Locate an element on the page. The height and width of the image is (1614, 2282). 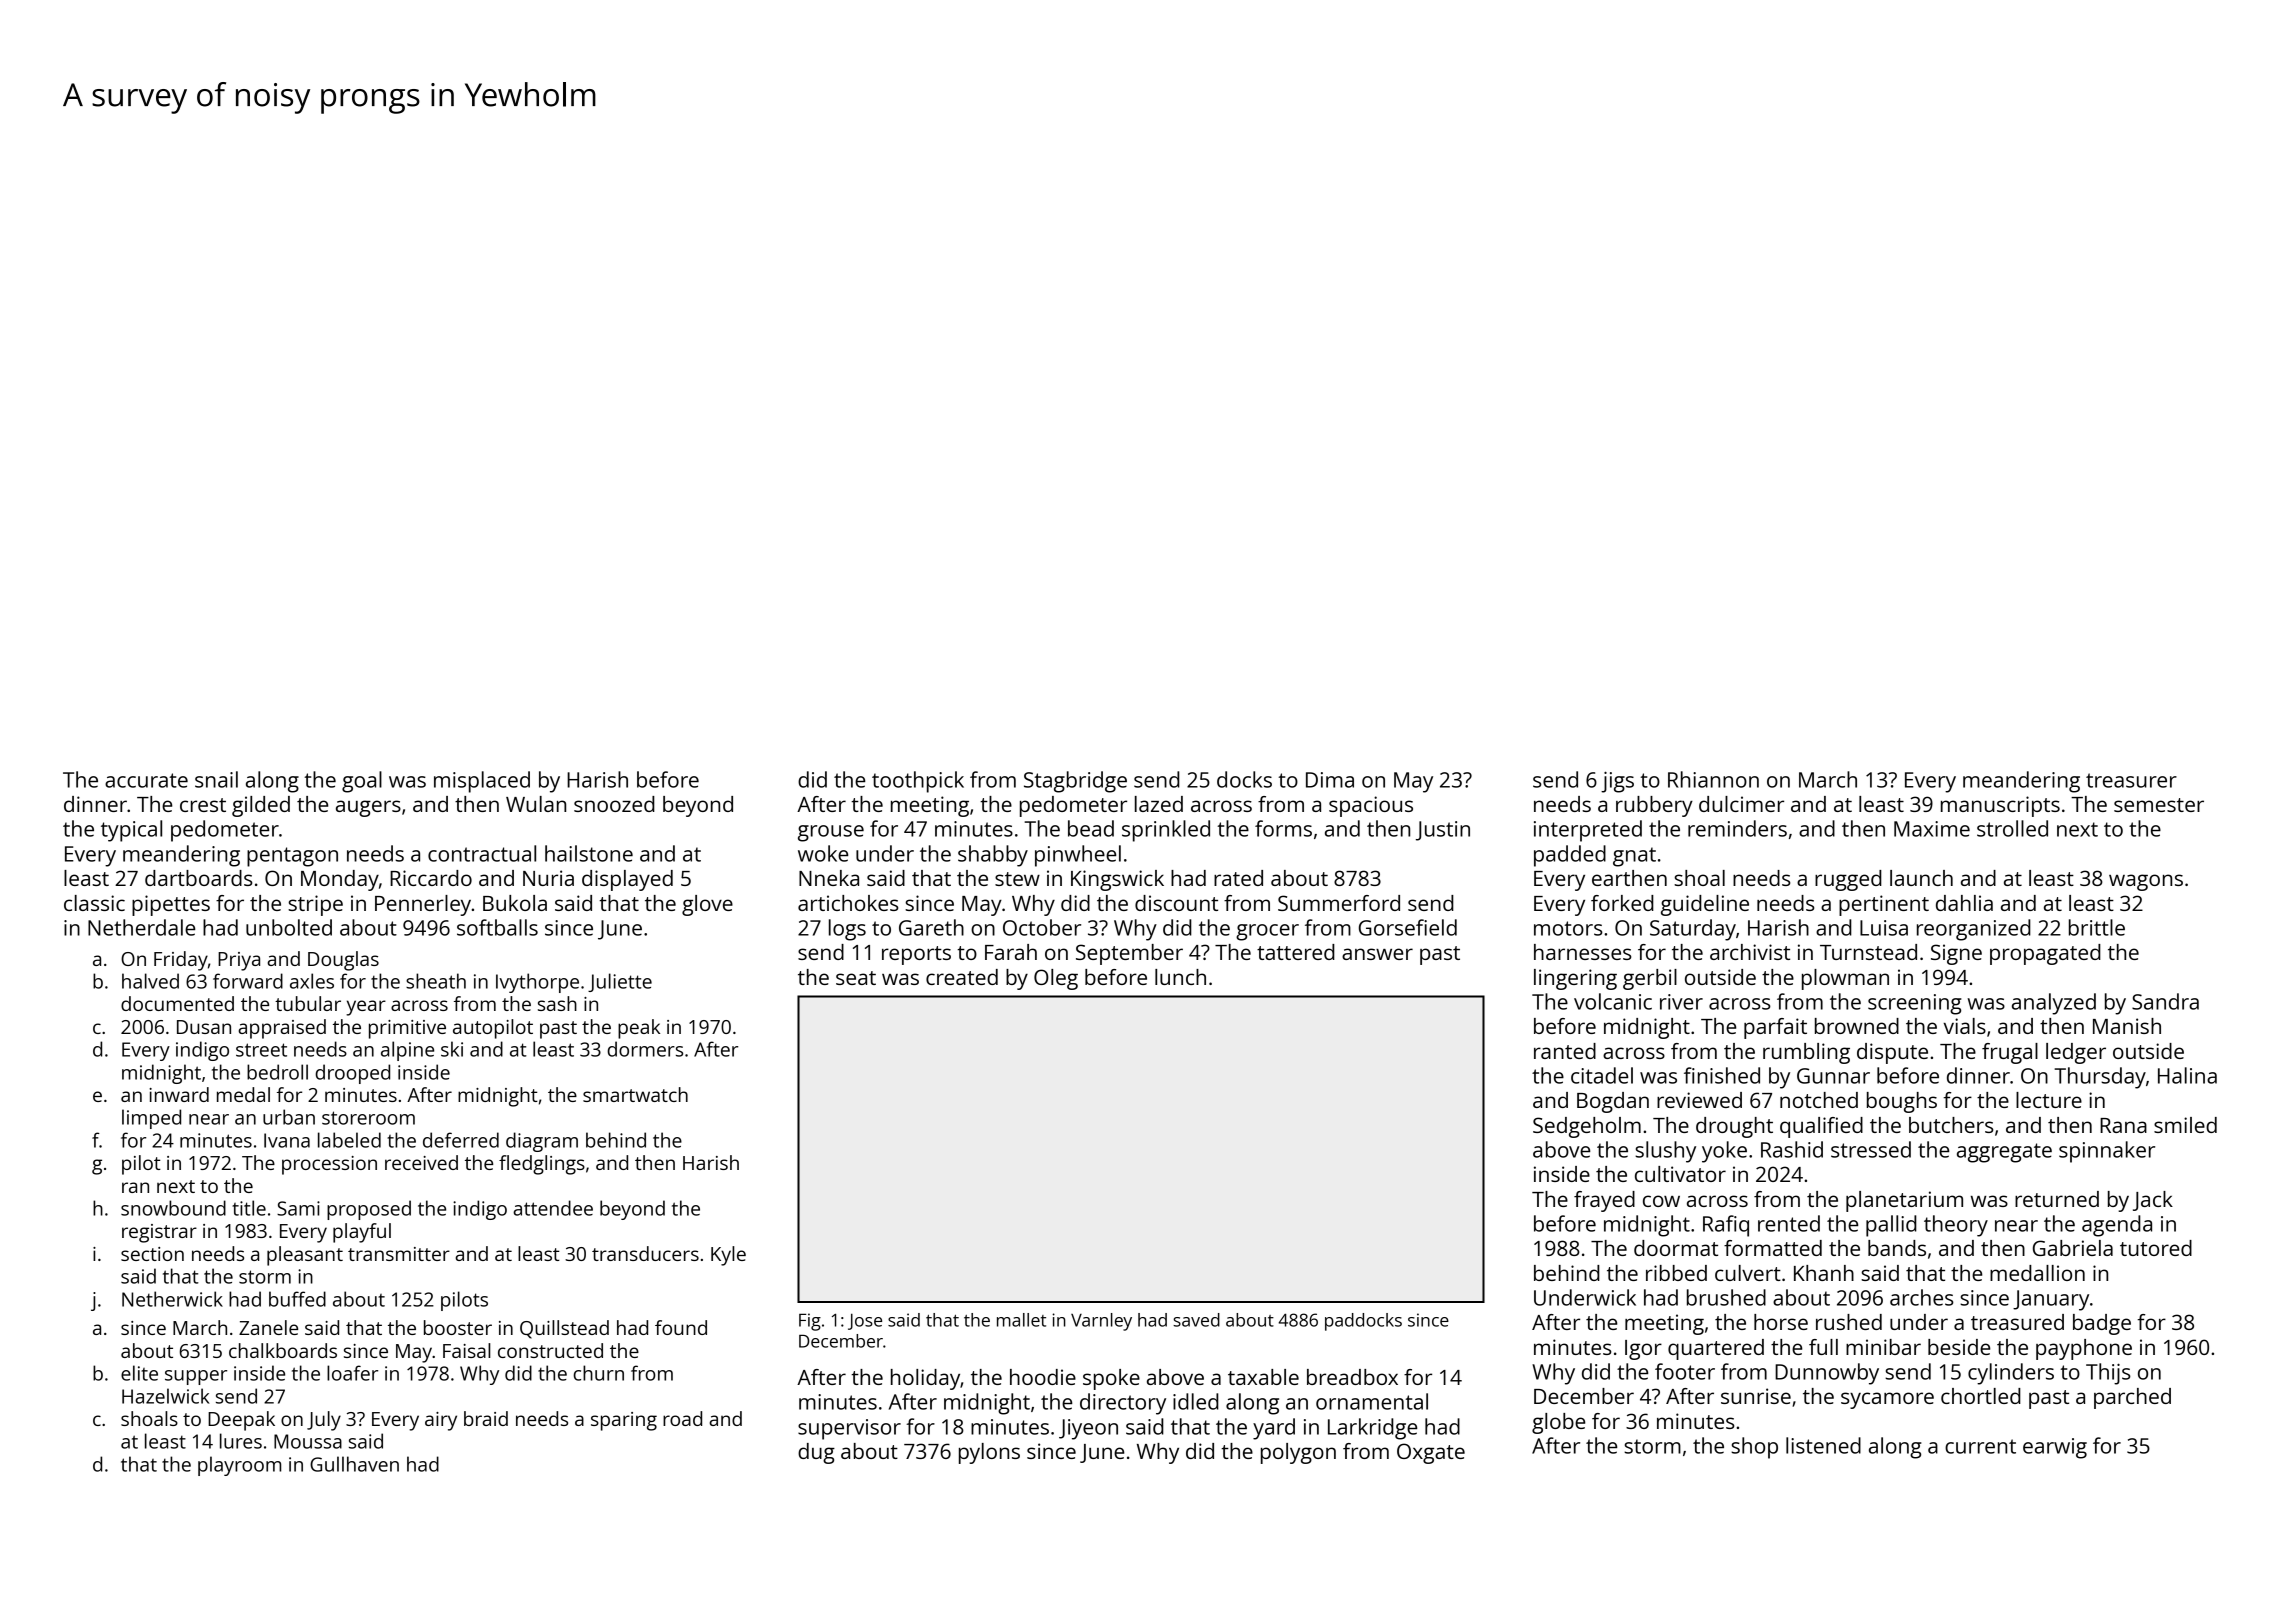
lingering is located at coordinates (1575, 979).
